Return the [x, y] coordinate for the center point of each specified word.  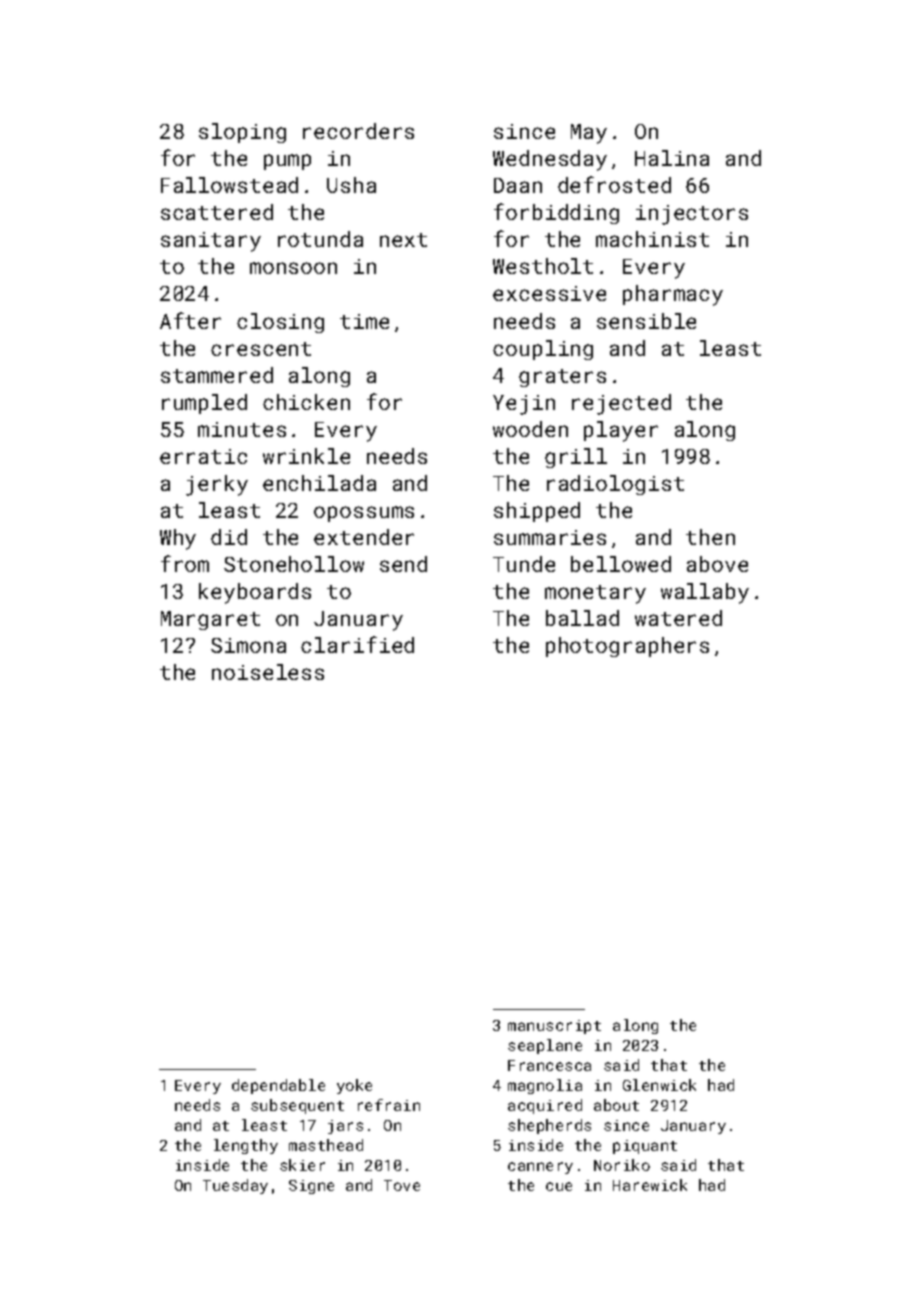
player [621, 431]
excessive [549, 293]
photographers [627, 647]
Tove [402, 1185]
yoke [354, 1086]
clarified [357, 644]
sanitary [211, 242]
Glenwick [659, 1085]
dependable [278, 1086]
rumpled [204, 404]
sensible [646, 321]
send [403, 564]
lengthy [246, 1146]
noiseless [268, 672]
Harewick [650, 1185]
